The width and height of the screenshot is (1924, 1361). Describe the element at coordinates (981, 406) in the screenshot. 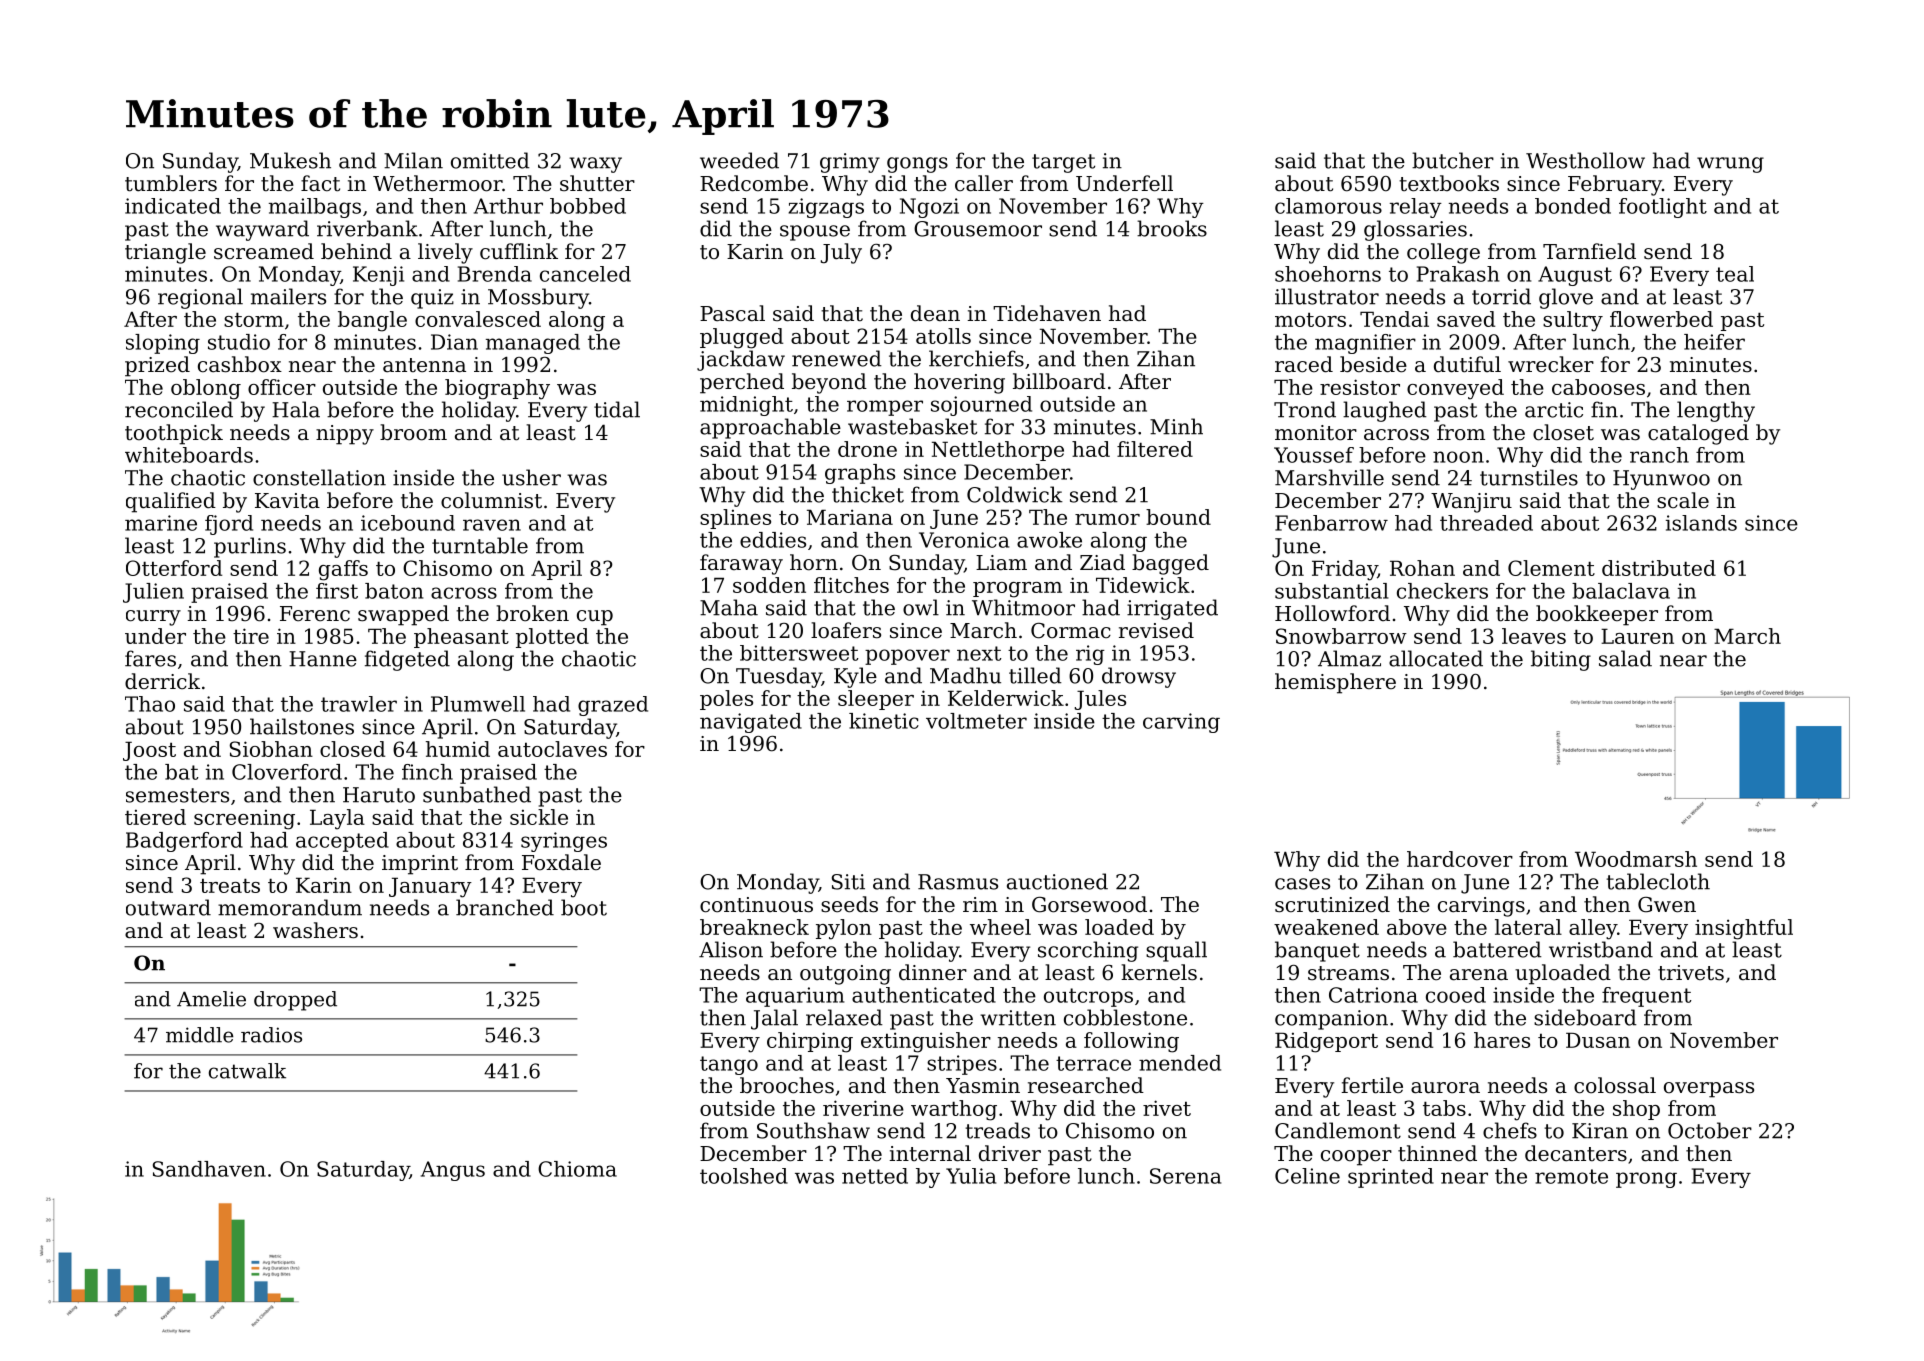

I see `sojourned` at that location.
